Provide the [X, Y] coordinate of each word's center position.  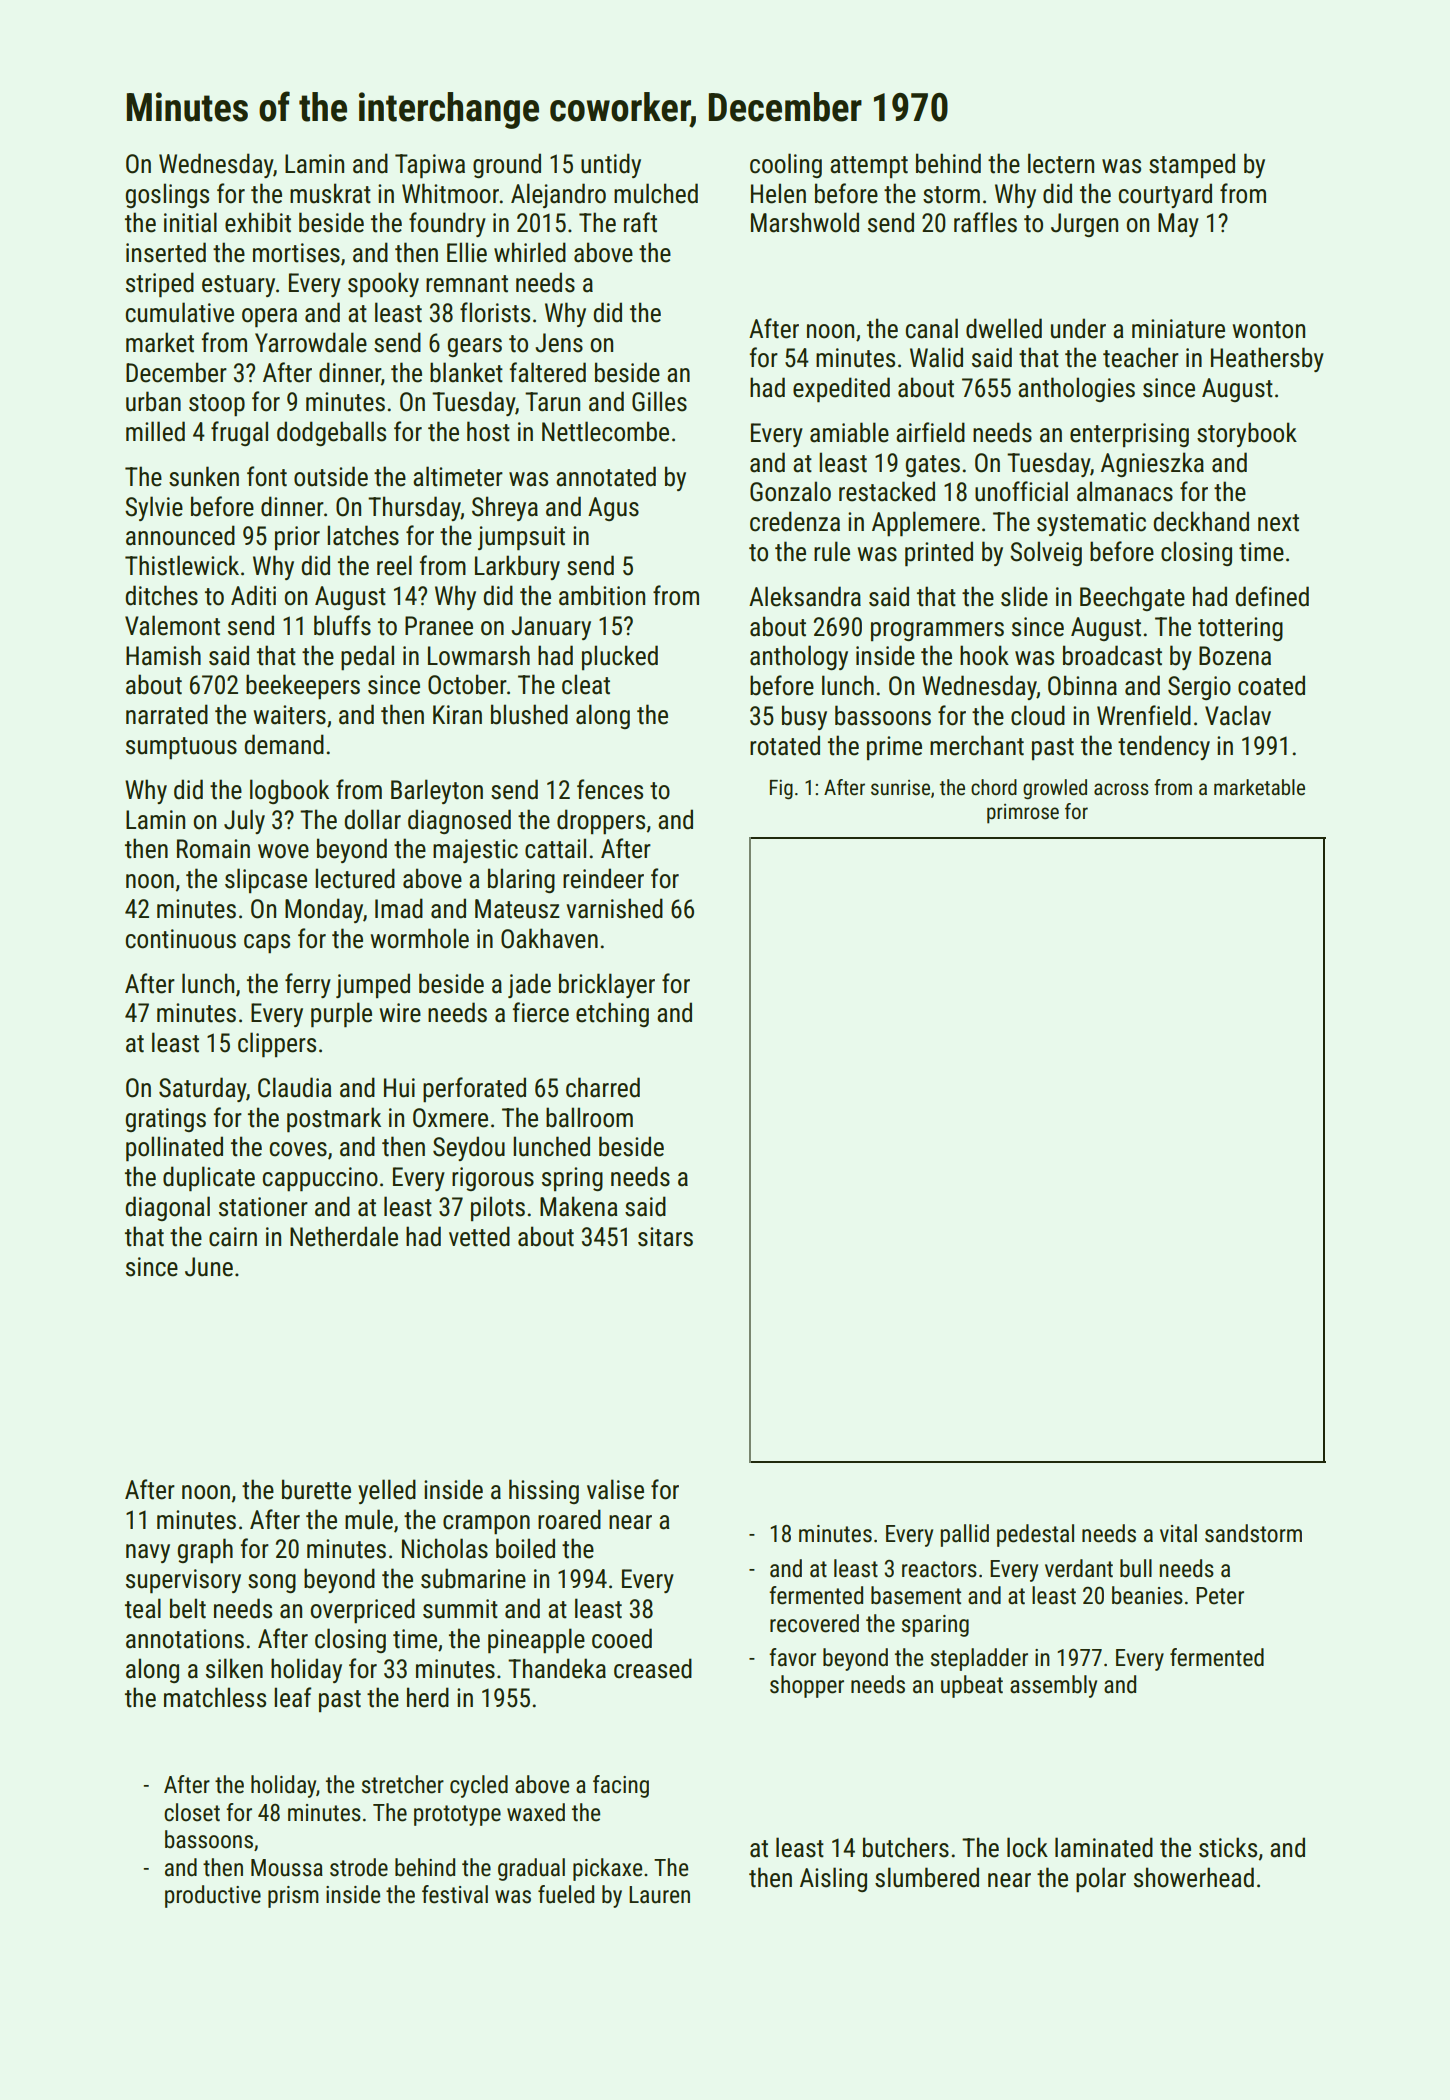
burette [316, 1489]
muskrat [330, 193]
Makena [579, 1206]
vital [1178, 1533]
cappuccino [320, 1179]
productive [213, 1896]
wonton [1268, 330]
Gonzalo [790, 491]
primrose [1023, 814]
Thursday [414, 508]
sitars [665, 1237]
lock [1027, 1847]
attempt [869, 167]
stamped [1192, 165]
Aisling [833, 1879]
